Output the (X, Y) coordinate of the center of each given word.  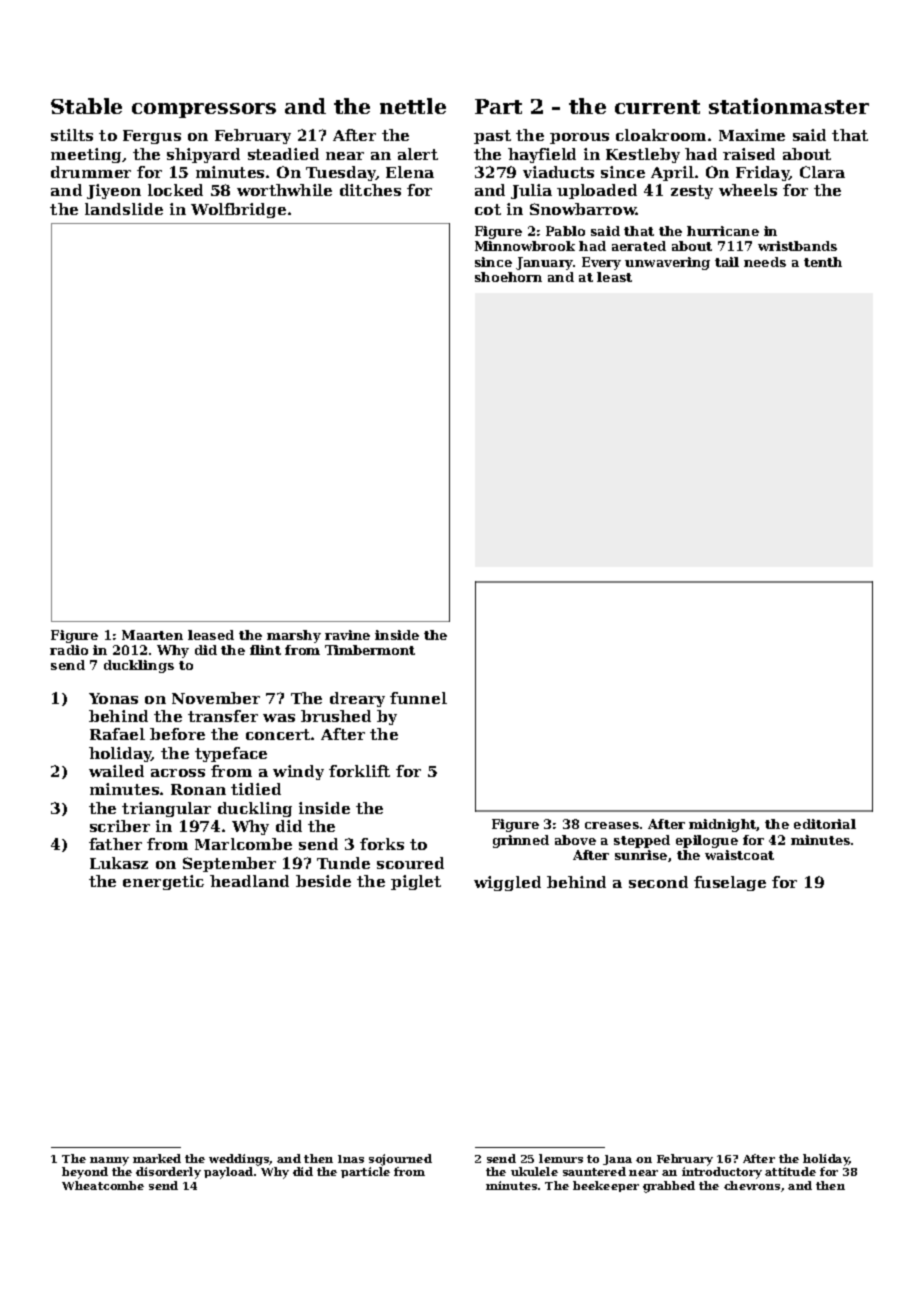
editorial (825, 824)
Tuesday (341, 173)
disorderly (168, 1173)
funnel (418, 698)
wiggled (507, 883)
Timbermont (370, 650)
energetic (163, 882)
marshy (294, 636)
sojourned (400, 1160)
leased (211, 635)
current (657, 107)
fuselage (730, 883)
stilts (72, 135)
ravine (347, 635)
